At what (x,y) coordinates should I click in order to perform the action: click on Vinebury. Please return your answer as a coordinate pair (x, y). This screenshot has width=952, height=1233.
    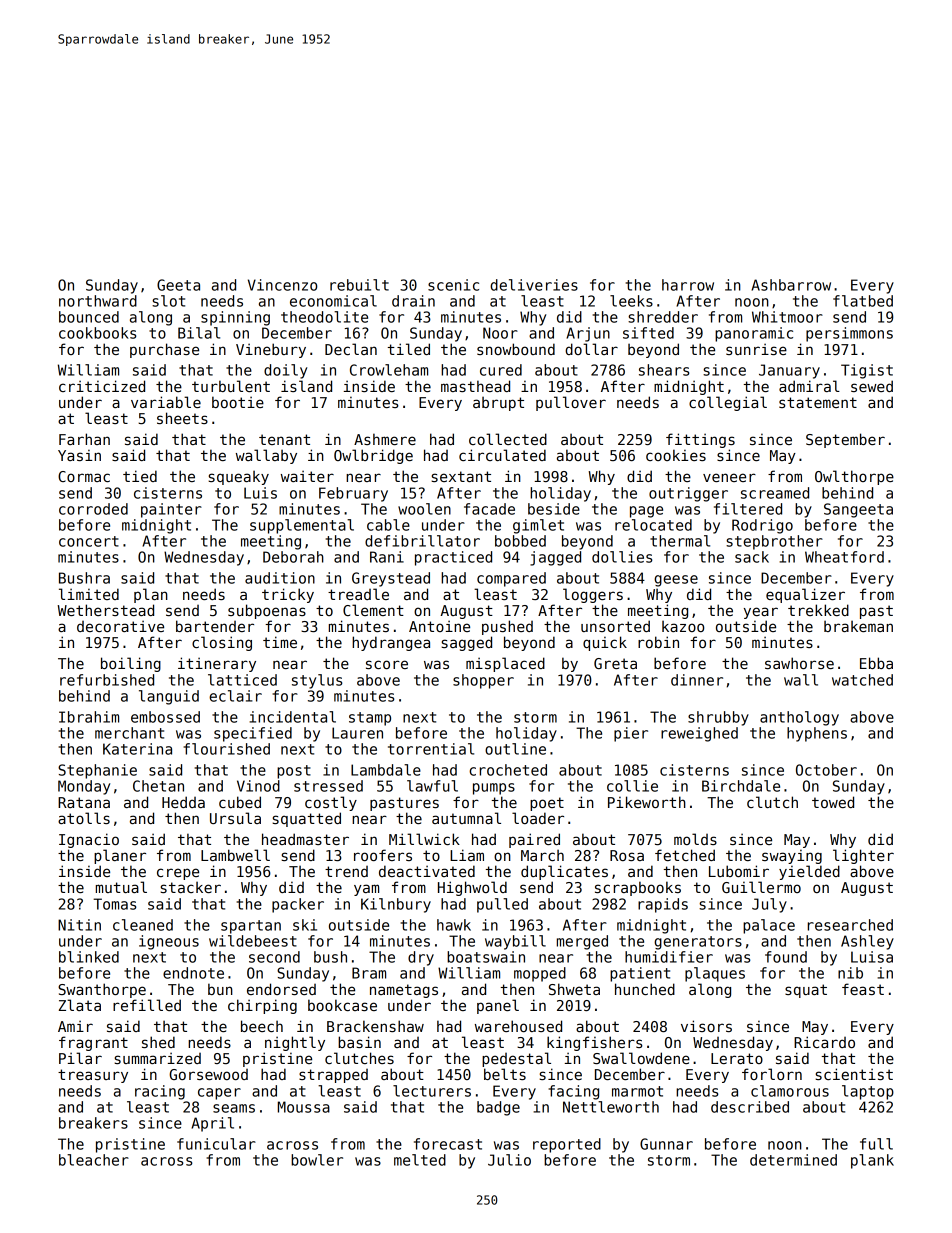
    Looking at the image, I should click on (271, 350).
